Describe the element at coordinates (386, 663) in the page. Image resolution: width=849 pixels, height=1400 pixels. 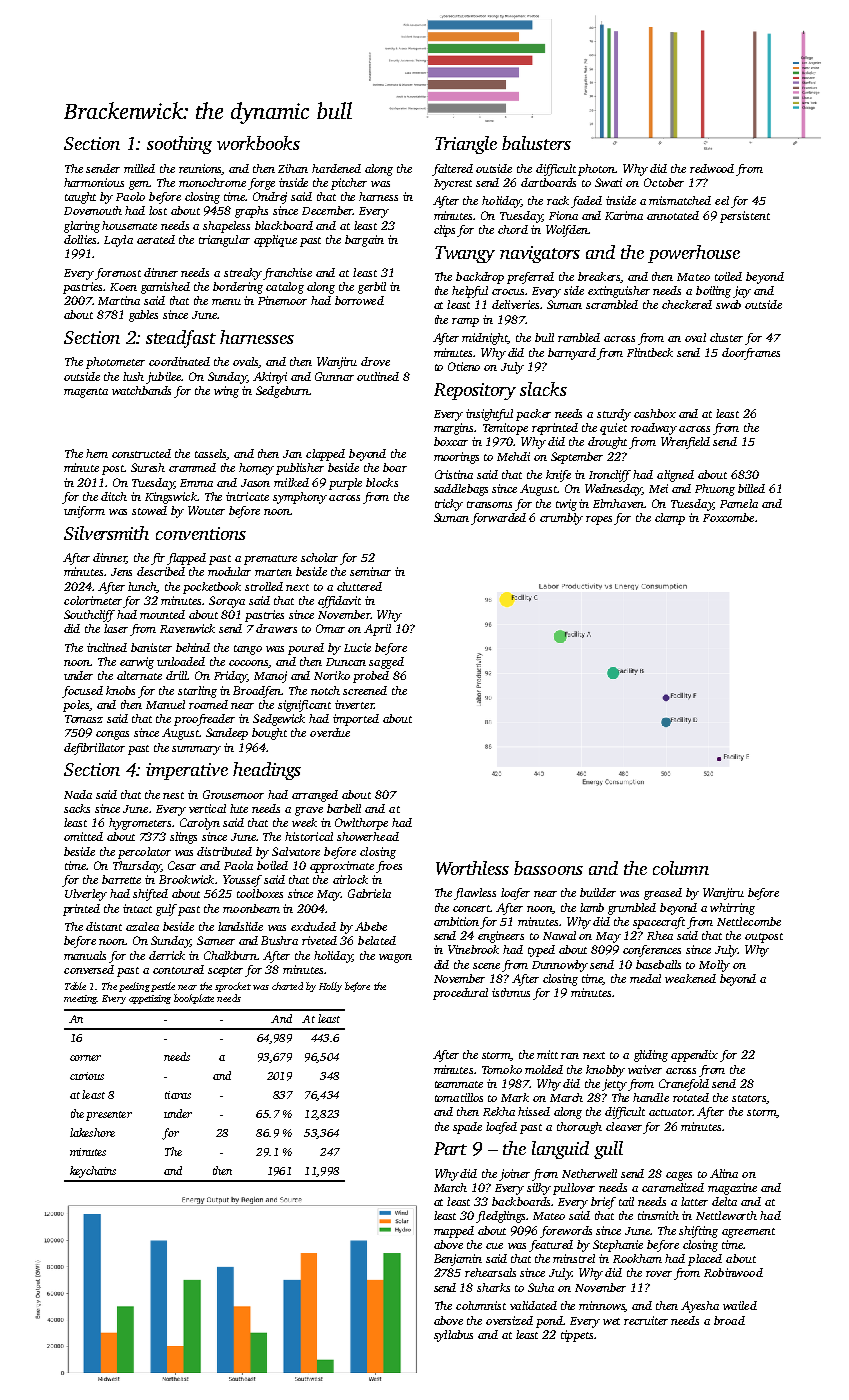
I see `sagged` at that location.
